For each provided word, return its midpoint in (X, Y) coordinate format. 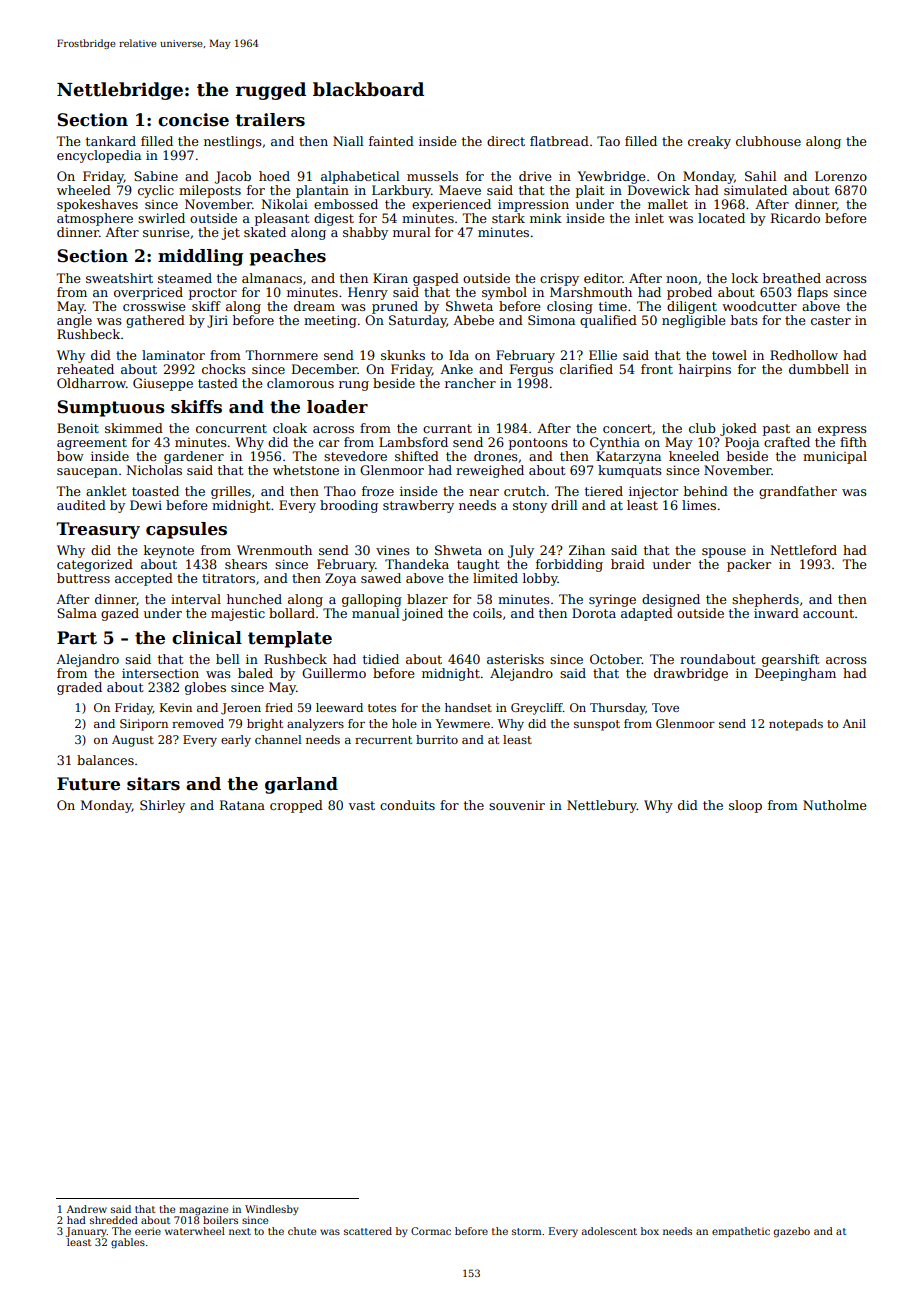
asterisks (515, 659)
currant (447, 428)
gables (128, 1243)
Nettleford (803, 550)
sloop (745, 806)
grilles (231, 492)
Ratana (242, 805)
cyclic (156, 191)
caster (831, 320)
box (650, 1231)
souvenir (517, 805)
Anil (854, 723)
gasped (436, 279)
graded (79, 688)
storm (526, 1231)
